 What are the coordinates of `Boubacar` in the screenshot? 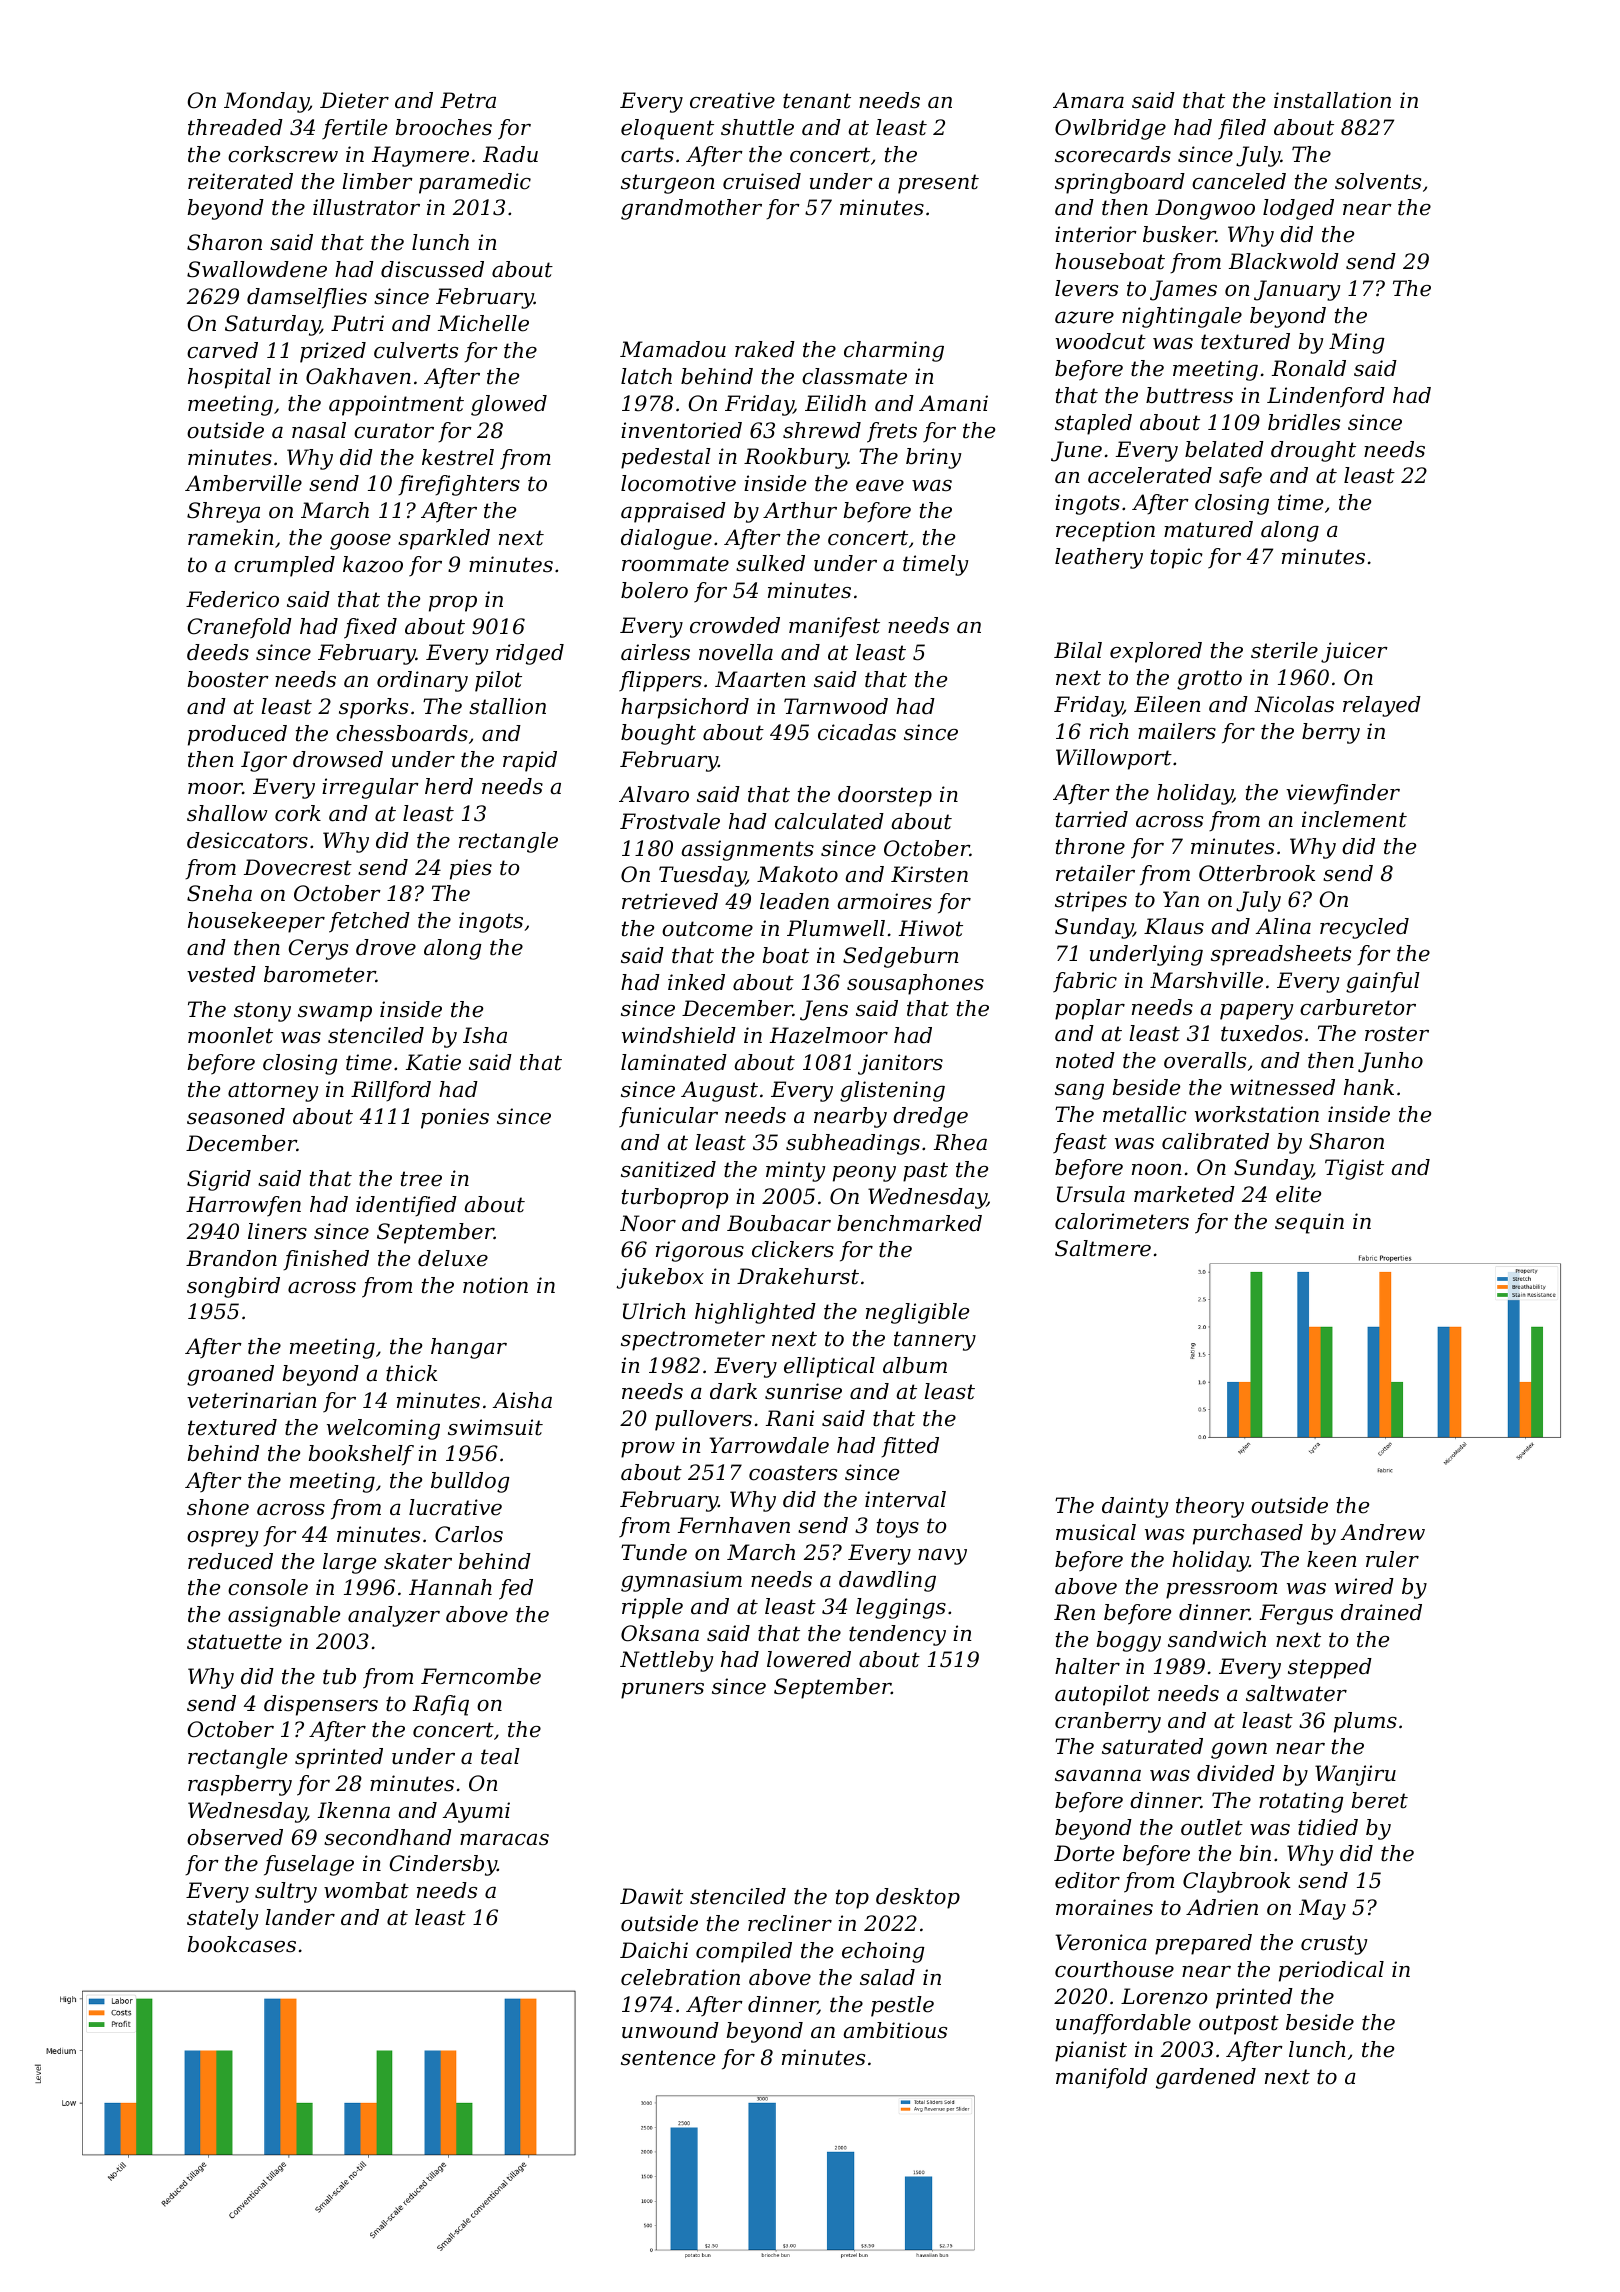 It's located at (779, 1223).
